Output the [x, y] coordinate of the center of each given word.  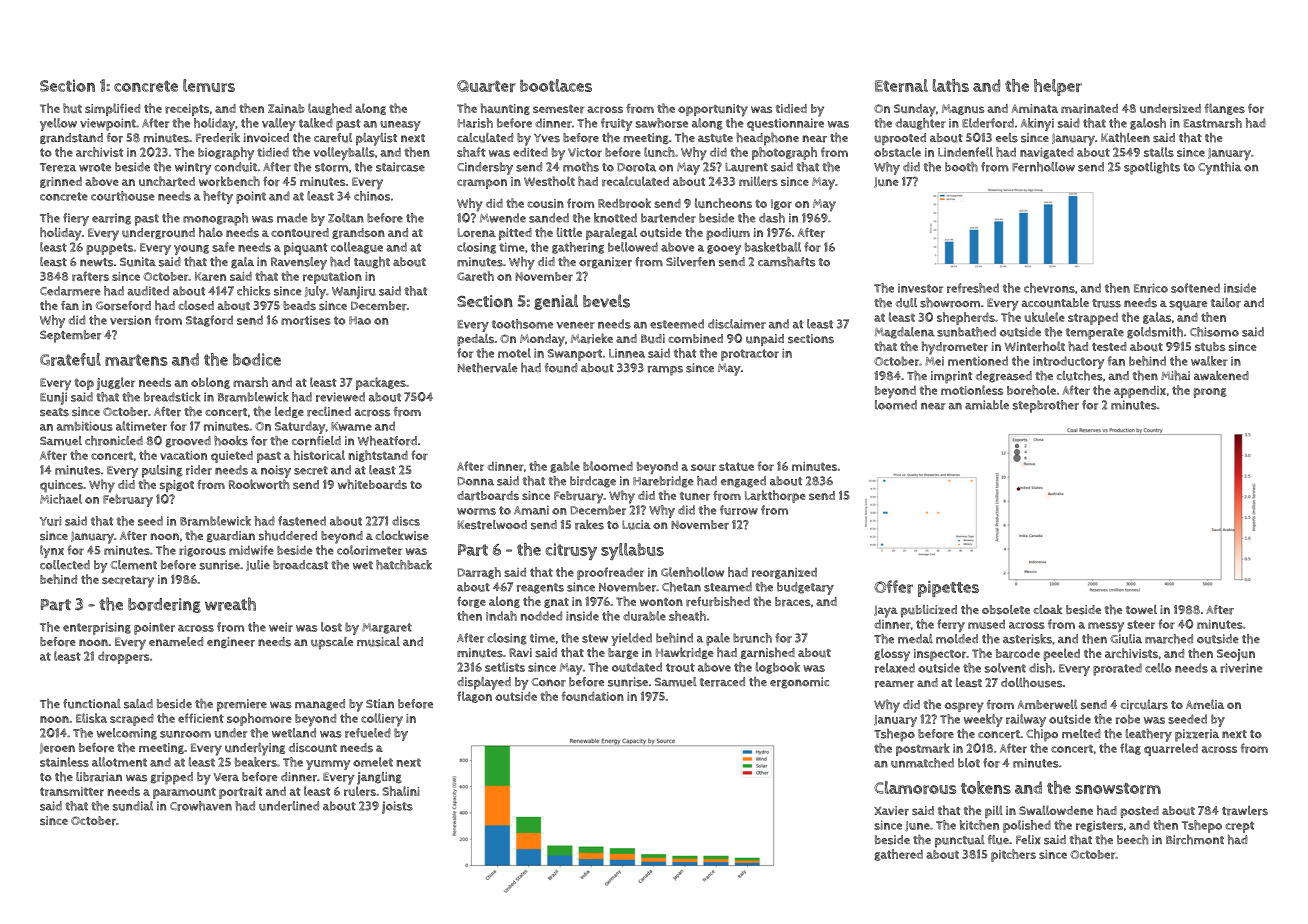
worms [476, 511]
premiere [242, 705]
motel [514, 353]
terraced [722, 682]
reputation [332, 278]
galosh [1148, 124]
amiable [987, 405]
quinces [61, 486]
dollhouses [1032, 682]
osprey [964, 707]
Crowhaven [201, 806]
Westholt [549, 181]
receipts [187, 110]
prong [1210, 393]
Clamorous [915, 787]
